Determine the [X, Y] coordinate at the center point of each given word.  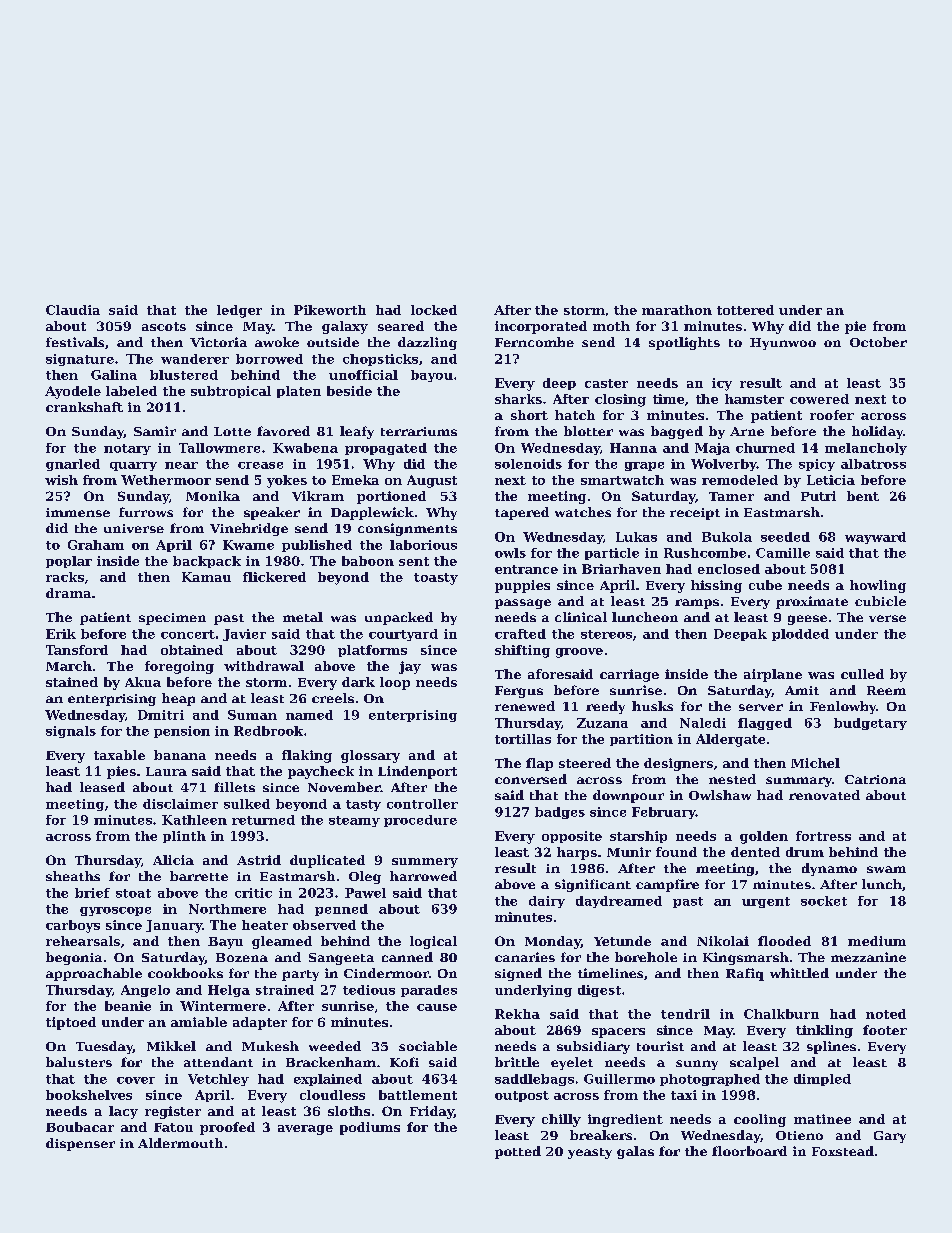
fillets [234, 787]
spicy [817, 465]
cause [437, 1007]
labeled [131, 391]
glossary [370, 756]
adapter [260, 1023]
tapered [522, 513]
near [181, 465]
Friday [432, 1112]
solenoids [528, 464]
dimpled [822, 1080]
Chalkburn [781, 1014]
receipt [695, 514]
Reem [886, 690]
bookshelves [89, 1095]
